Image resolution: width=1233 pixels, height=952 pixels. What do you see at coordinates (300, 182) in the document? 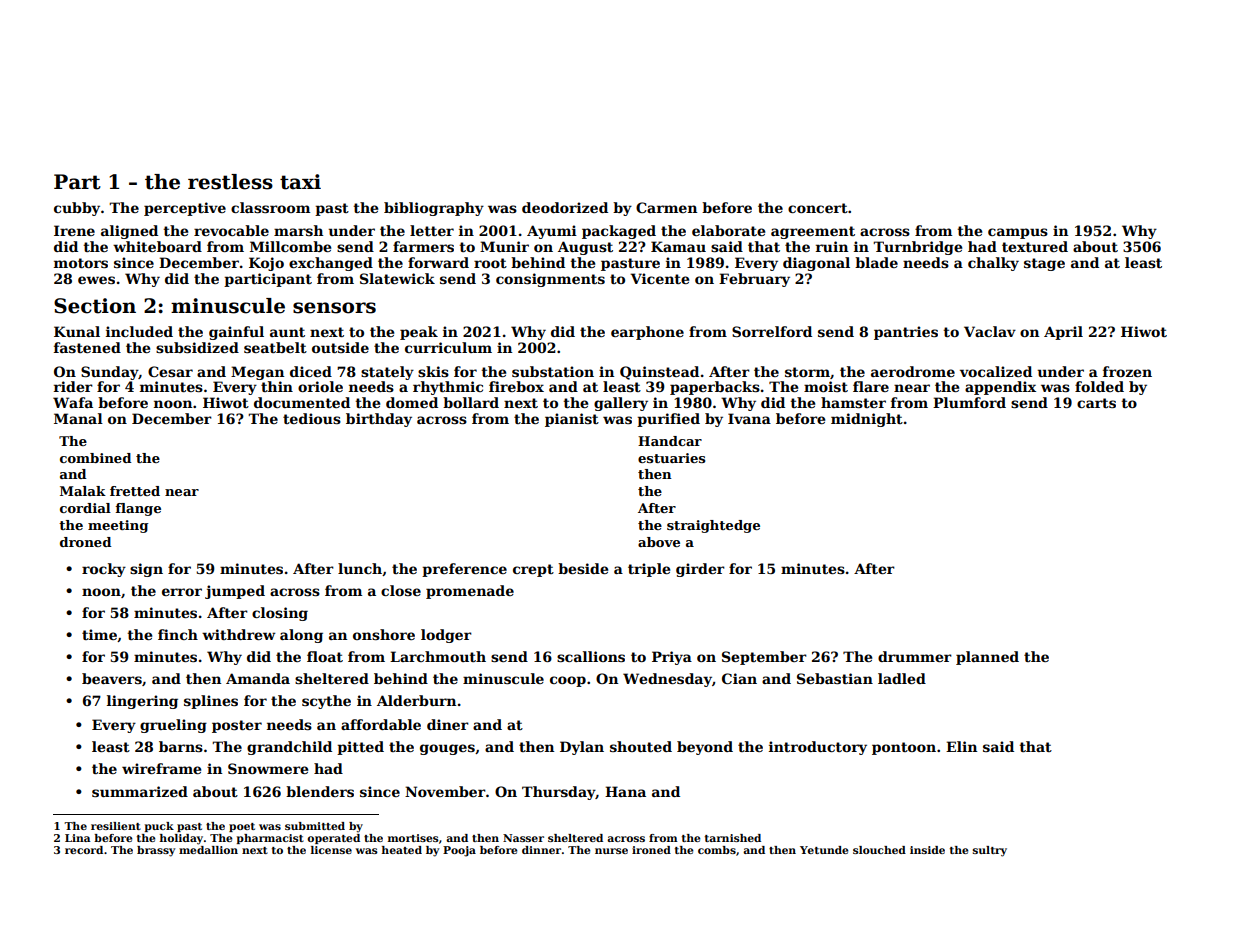
I see `taxi` at bounding box center [300, 182].
